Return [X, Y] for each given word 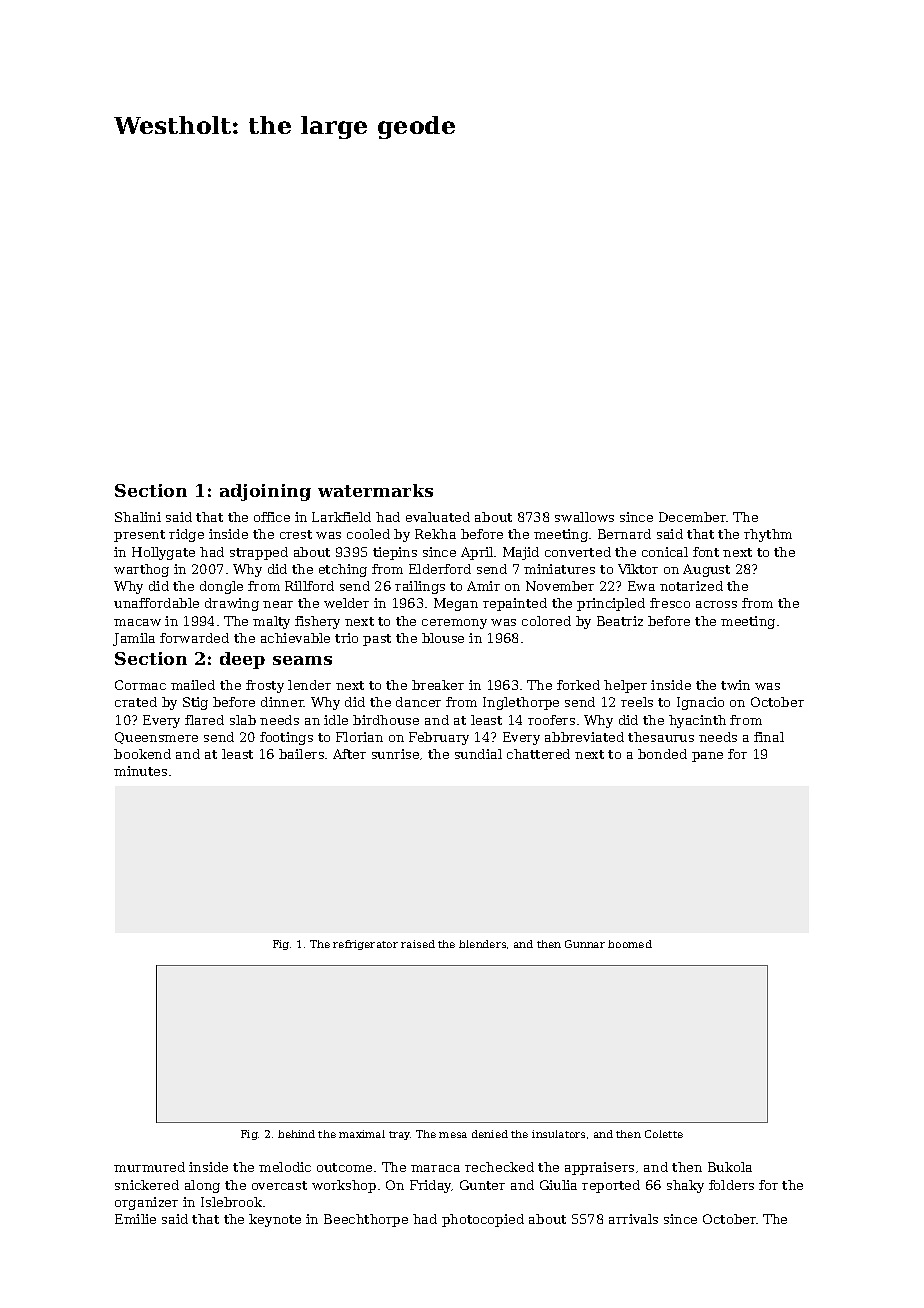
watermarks [375, 490]
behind [296, 1134]
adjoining [265, 492]
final [769, 737]
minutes [140, 771]
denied [490, 1134]
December [693, 517]
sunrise [395, 754]
